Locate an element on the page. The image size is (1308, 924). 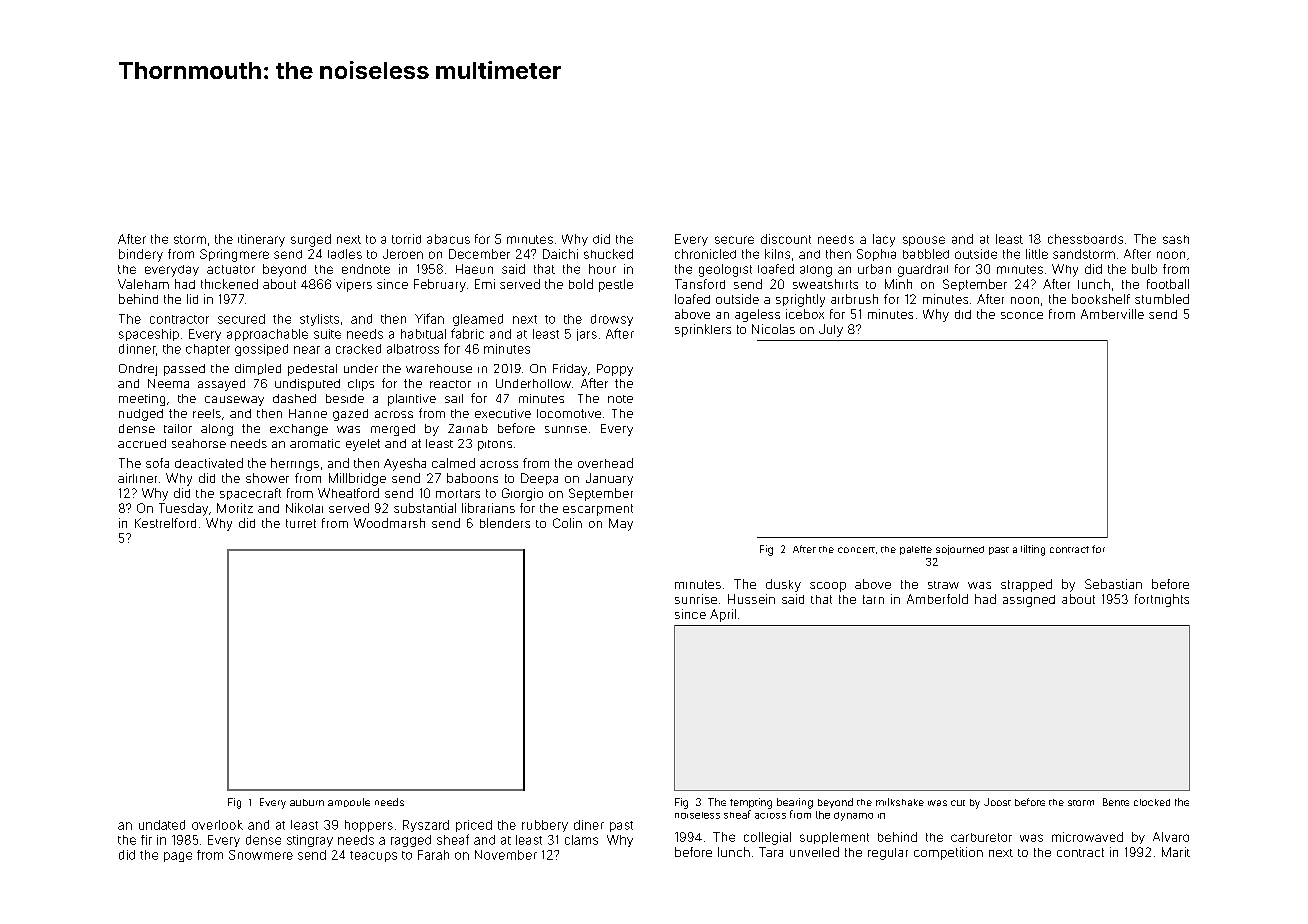
chessboards is located at coordinates (1085, 239).
